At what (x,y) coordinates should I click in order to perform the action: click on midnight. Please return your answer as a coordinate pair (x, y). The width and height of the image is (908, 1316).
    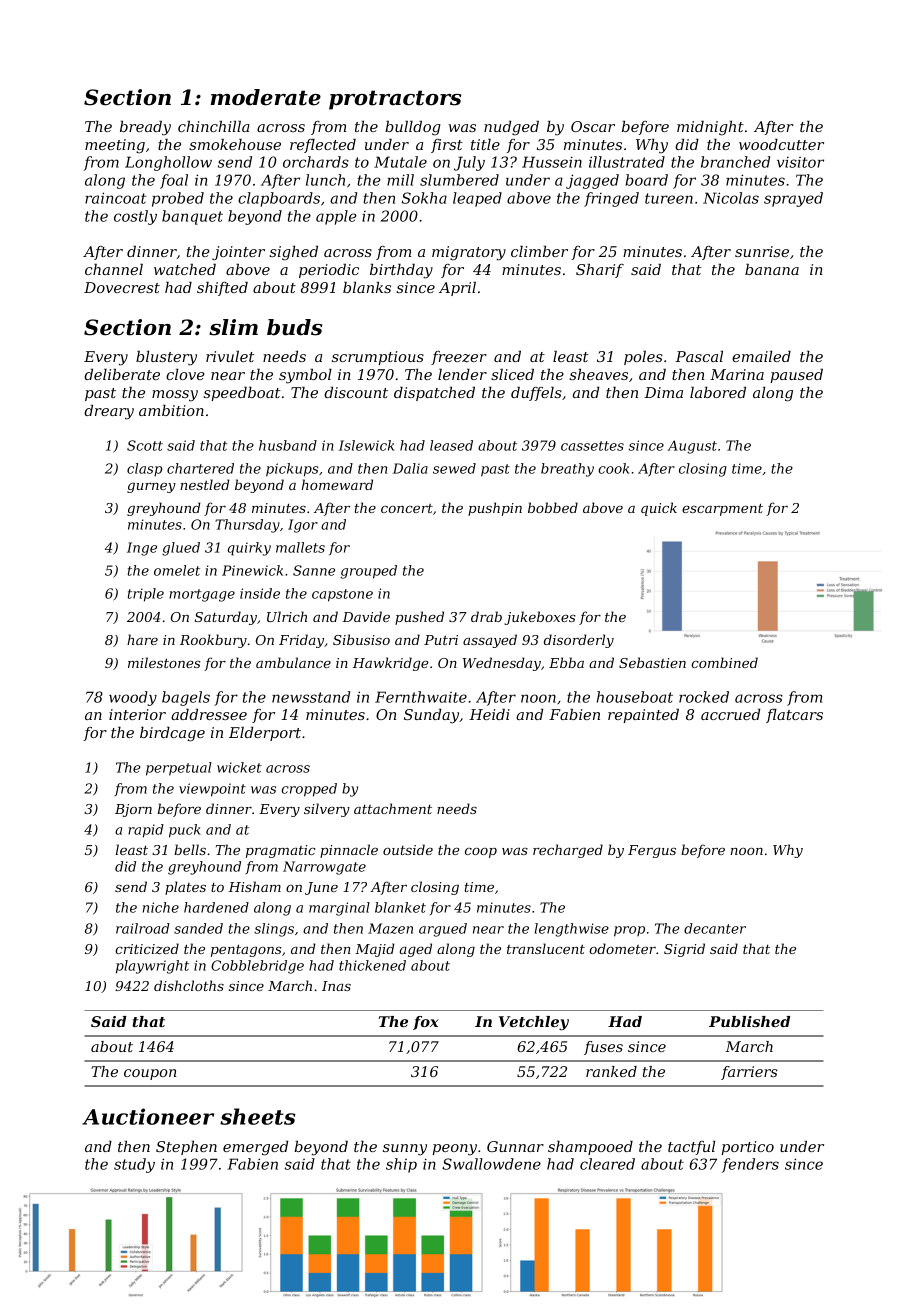
    Looking at the image, I should click on (710, 128).
